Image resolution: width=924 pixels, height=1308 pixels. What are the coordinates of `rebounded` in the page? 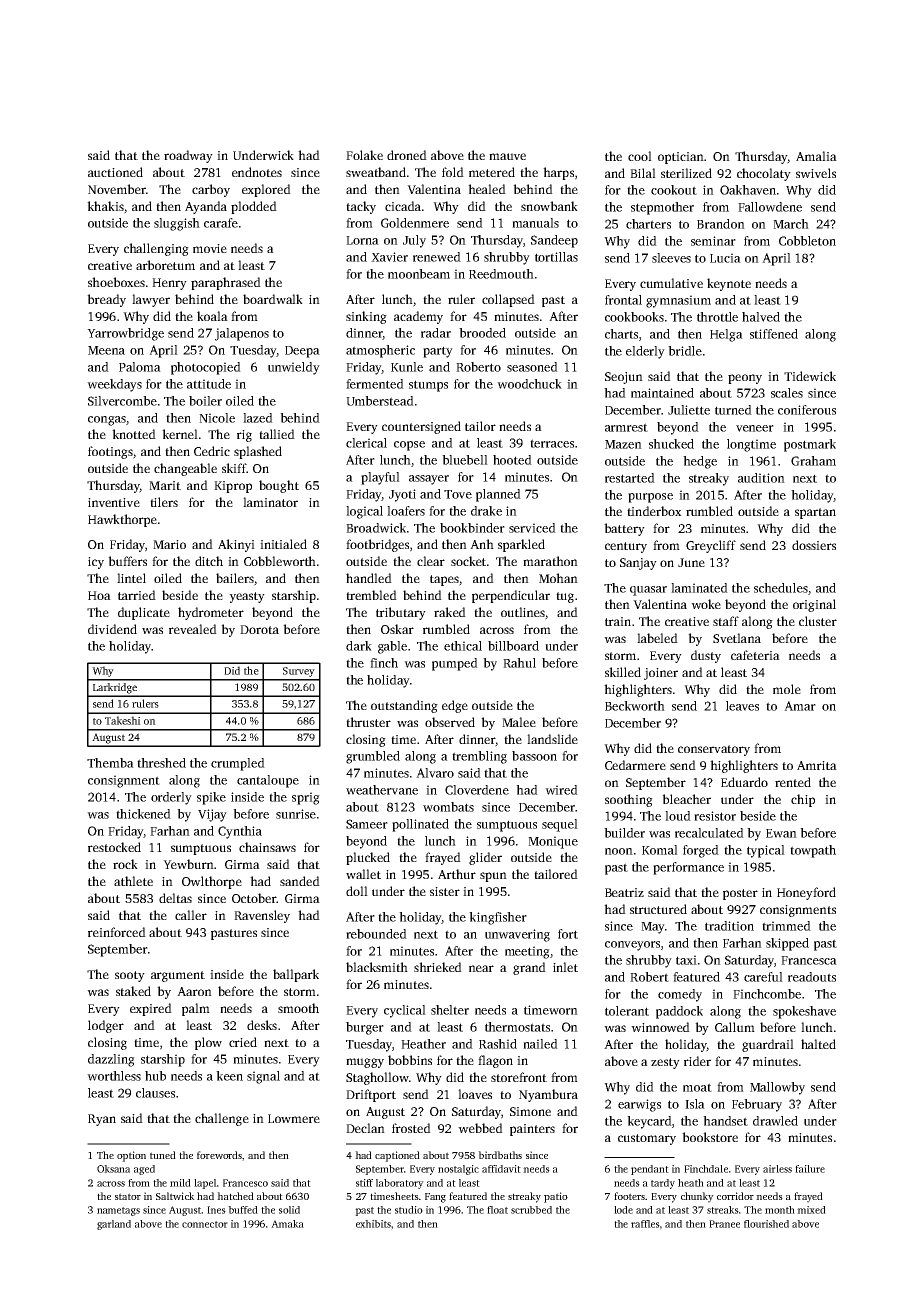 It's located at (376, 934).
